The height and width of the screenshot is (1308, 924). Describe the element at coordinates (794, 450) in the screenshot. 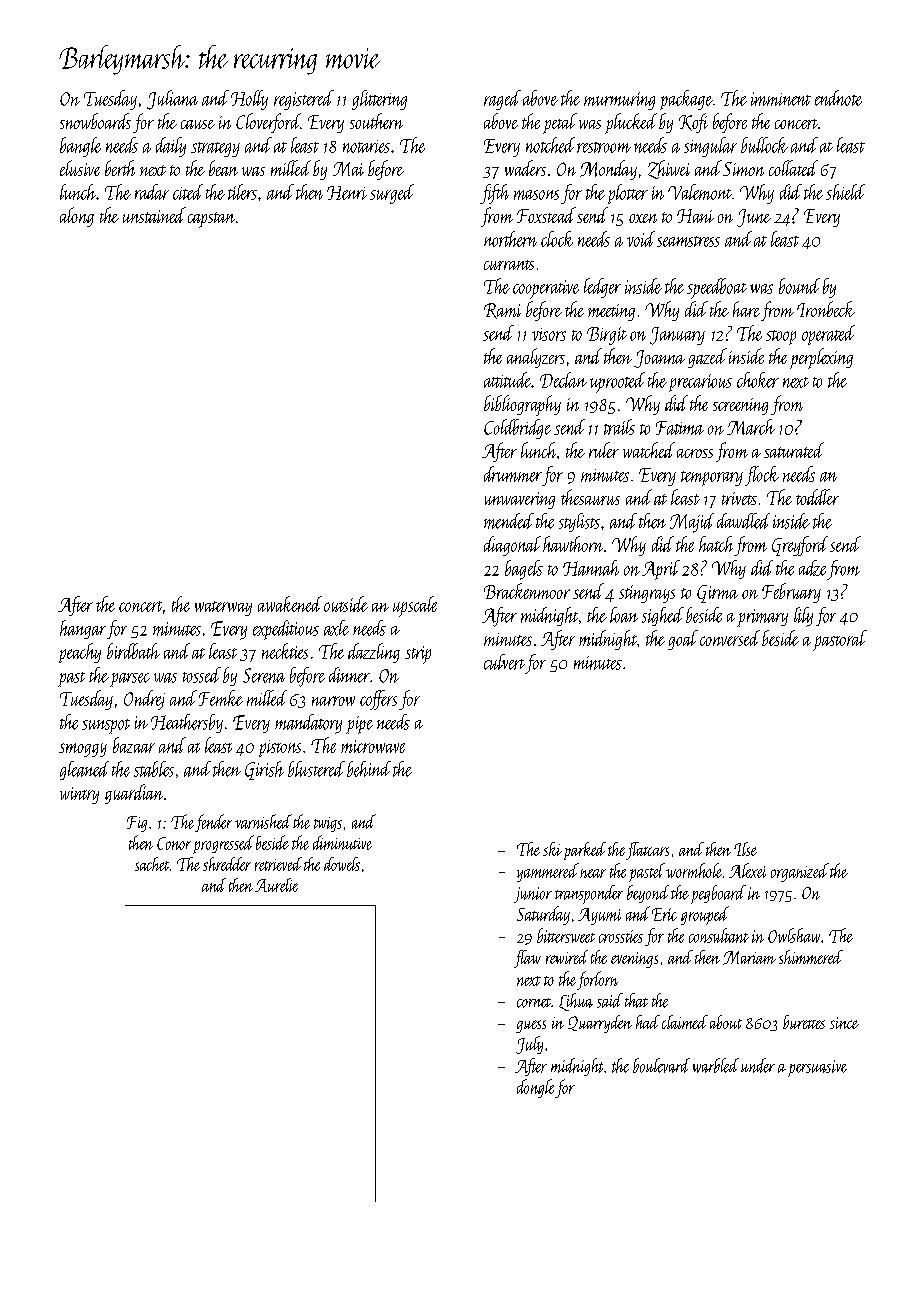

I see `saturated` at that location.
